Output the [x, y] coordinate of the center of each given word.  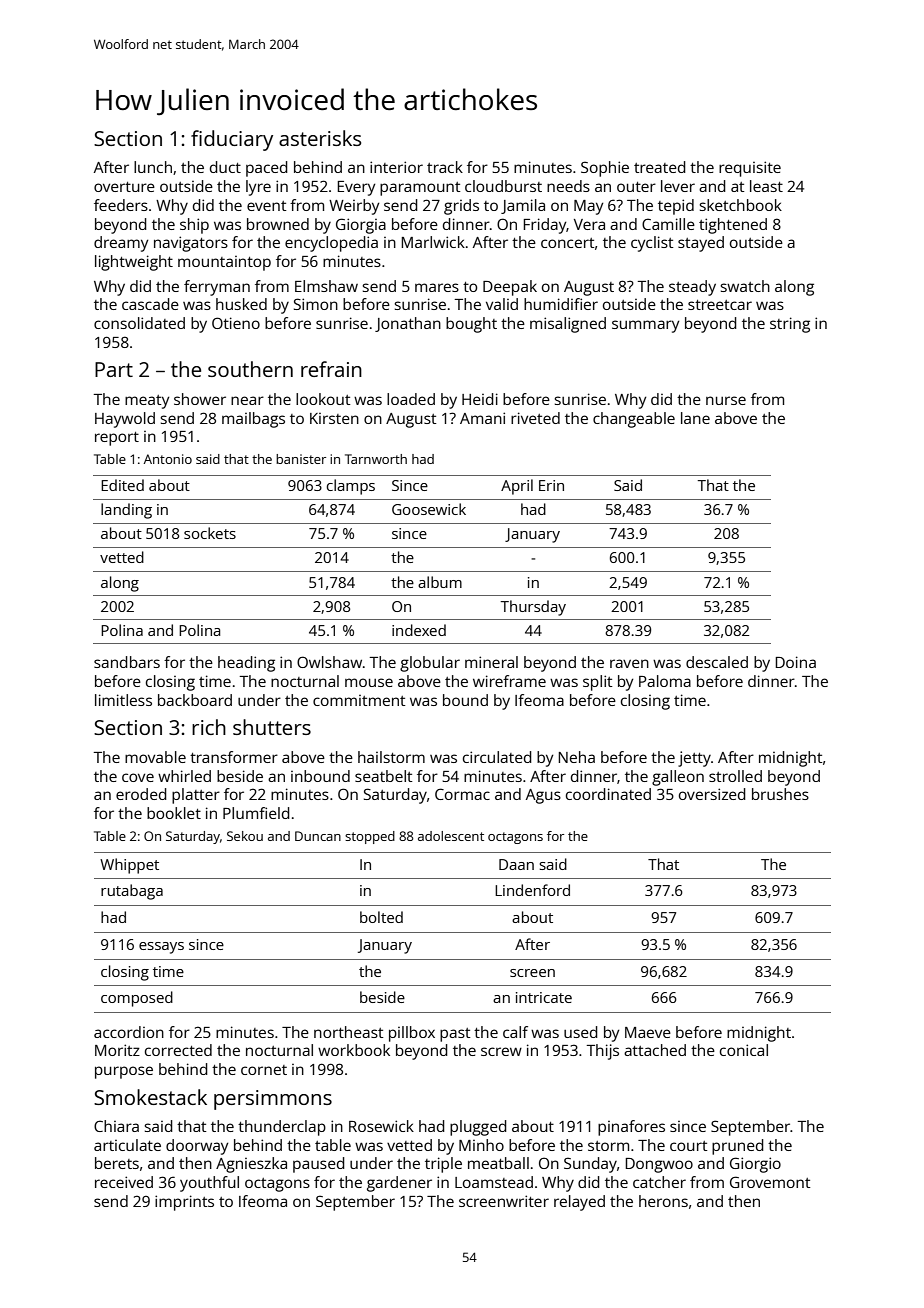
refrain [331, 369]
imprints [184, 1203]
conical [744, 1050]
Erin [551, 485]
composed [137, 999]
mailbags [253, 420]
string [790, 325]
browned [278, 224]
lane [695, 418]
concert [568, 243]
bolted [381, 917]
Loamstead [494, 1182]
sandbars [127, 662]
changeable [634, 420]
